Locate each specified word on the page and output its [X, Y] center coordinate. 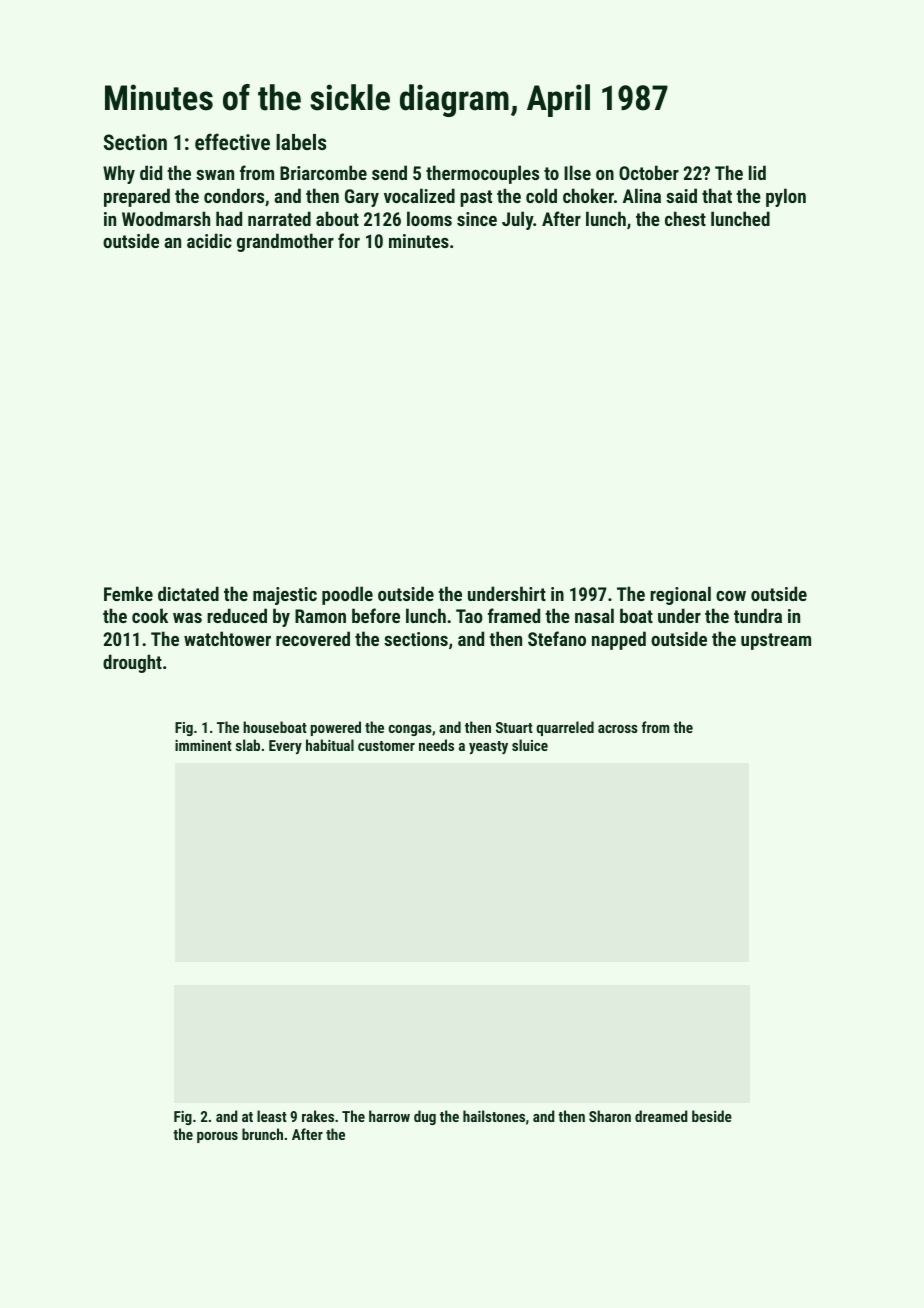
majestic [285, 596]
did [151, 172]
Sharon [610, 1116]
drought [132, 663]
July [517, 220]
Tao [469, 616]
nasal [594, 615]
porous [217, 1137]
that [717, 195]
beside [712, 1116]
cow [731, 596]
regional [680, 595]
